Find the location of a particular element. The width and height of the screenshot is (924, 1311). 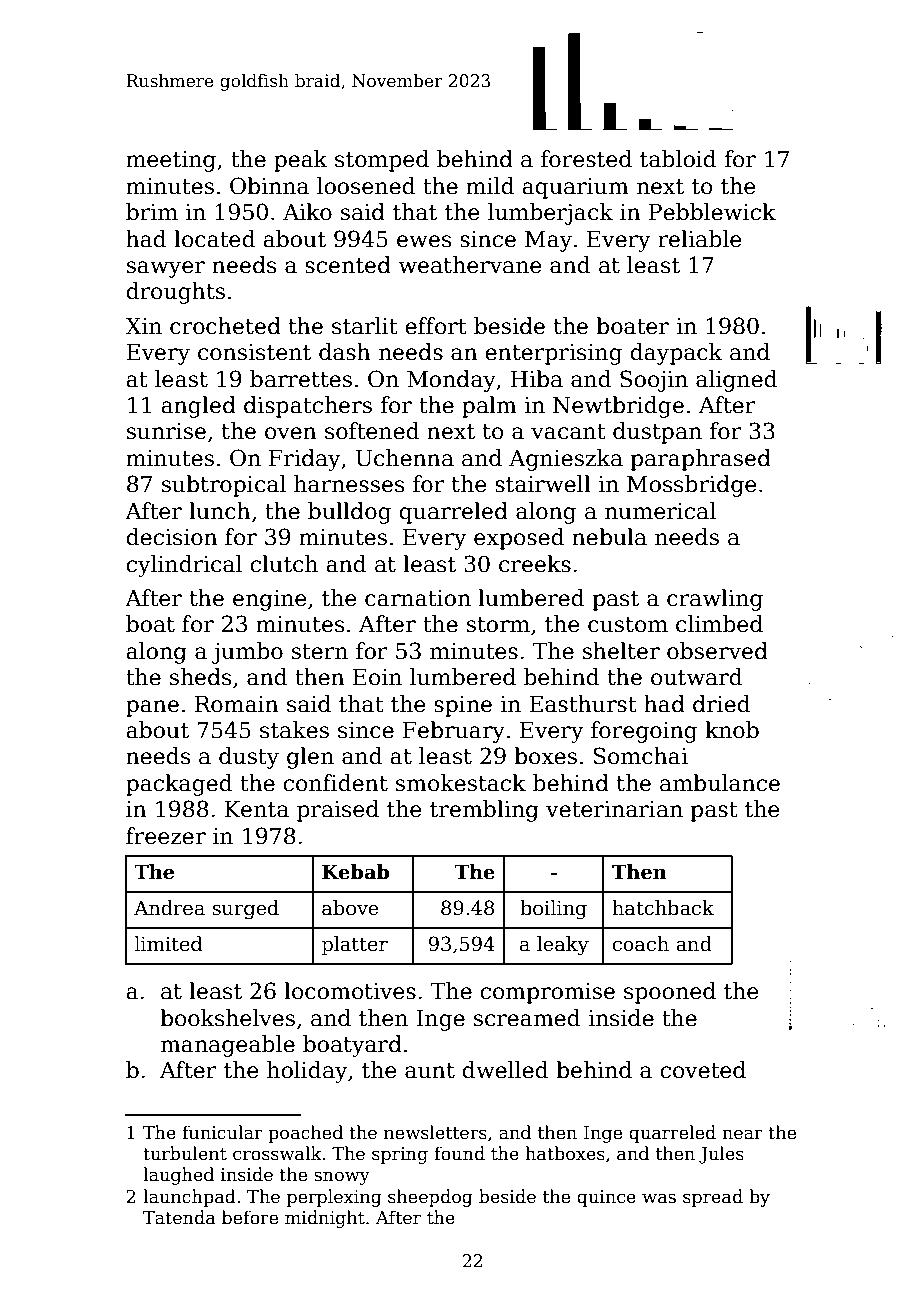

tabloid is located at coordinates (678, 159).
